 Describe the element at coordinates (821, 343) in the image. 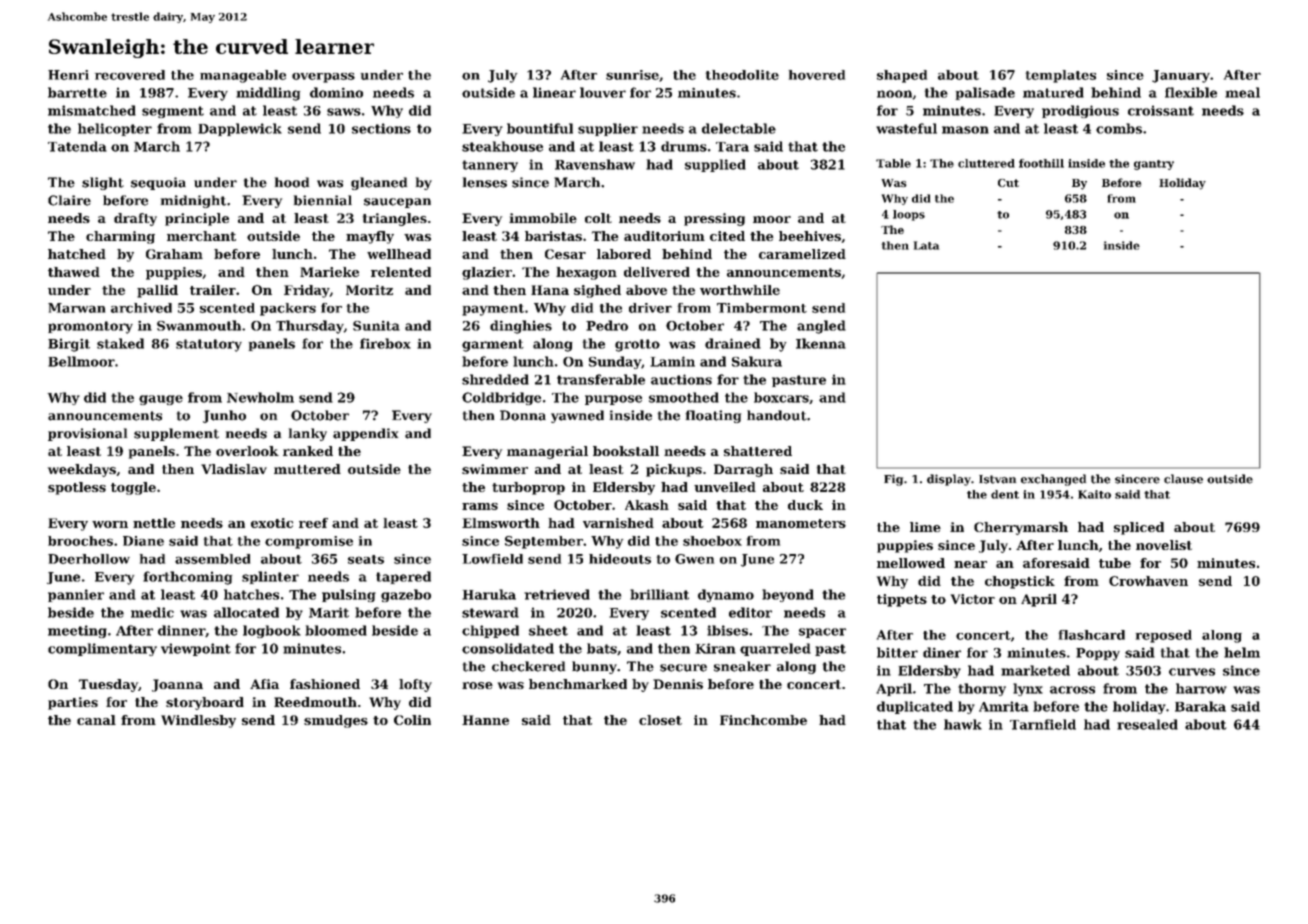

I see `Ikenna` at that location.
